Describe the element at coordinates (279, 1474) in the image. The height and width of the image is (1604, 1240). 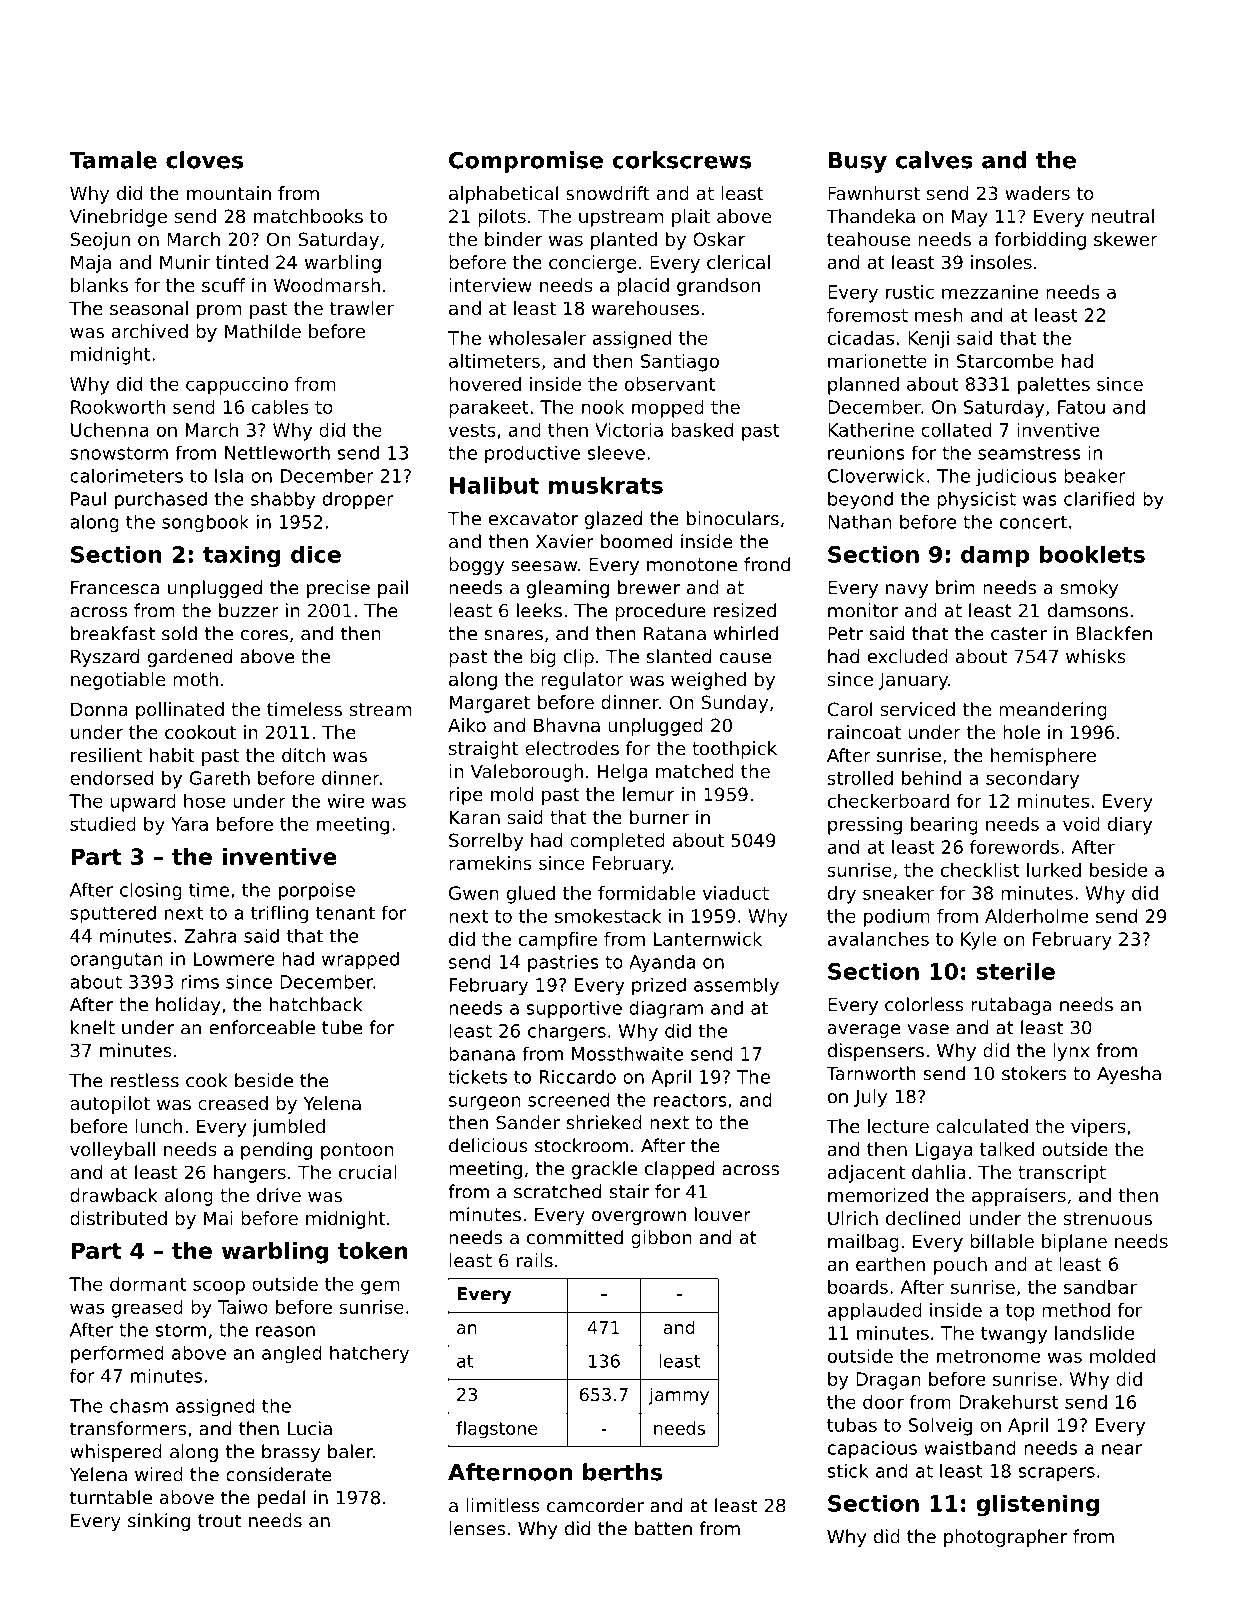
I see `considerate` at that location.
